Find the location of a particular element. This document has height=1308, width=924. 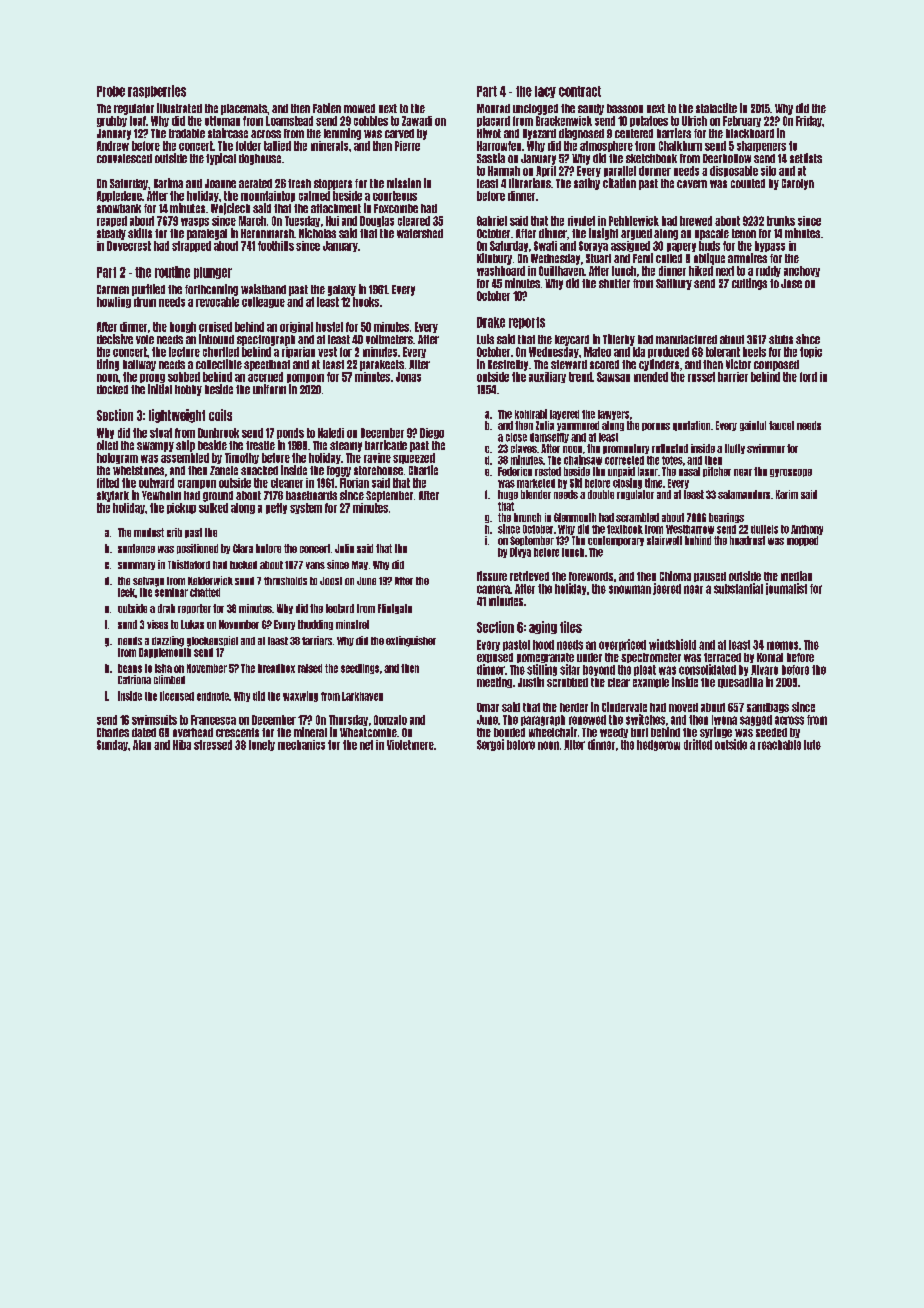

Kestrelby is located at coordinates (508, 365).
